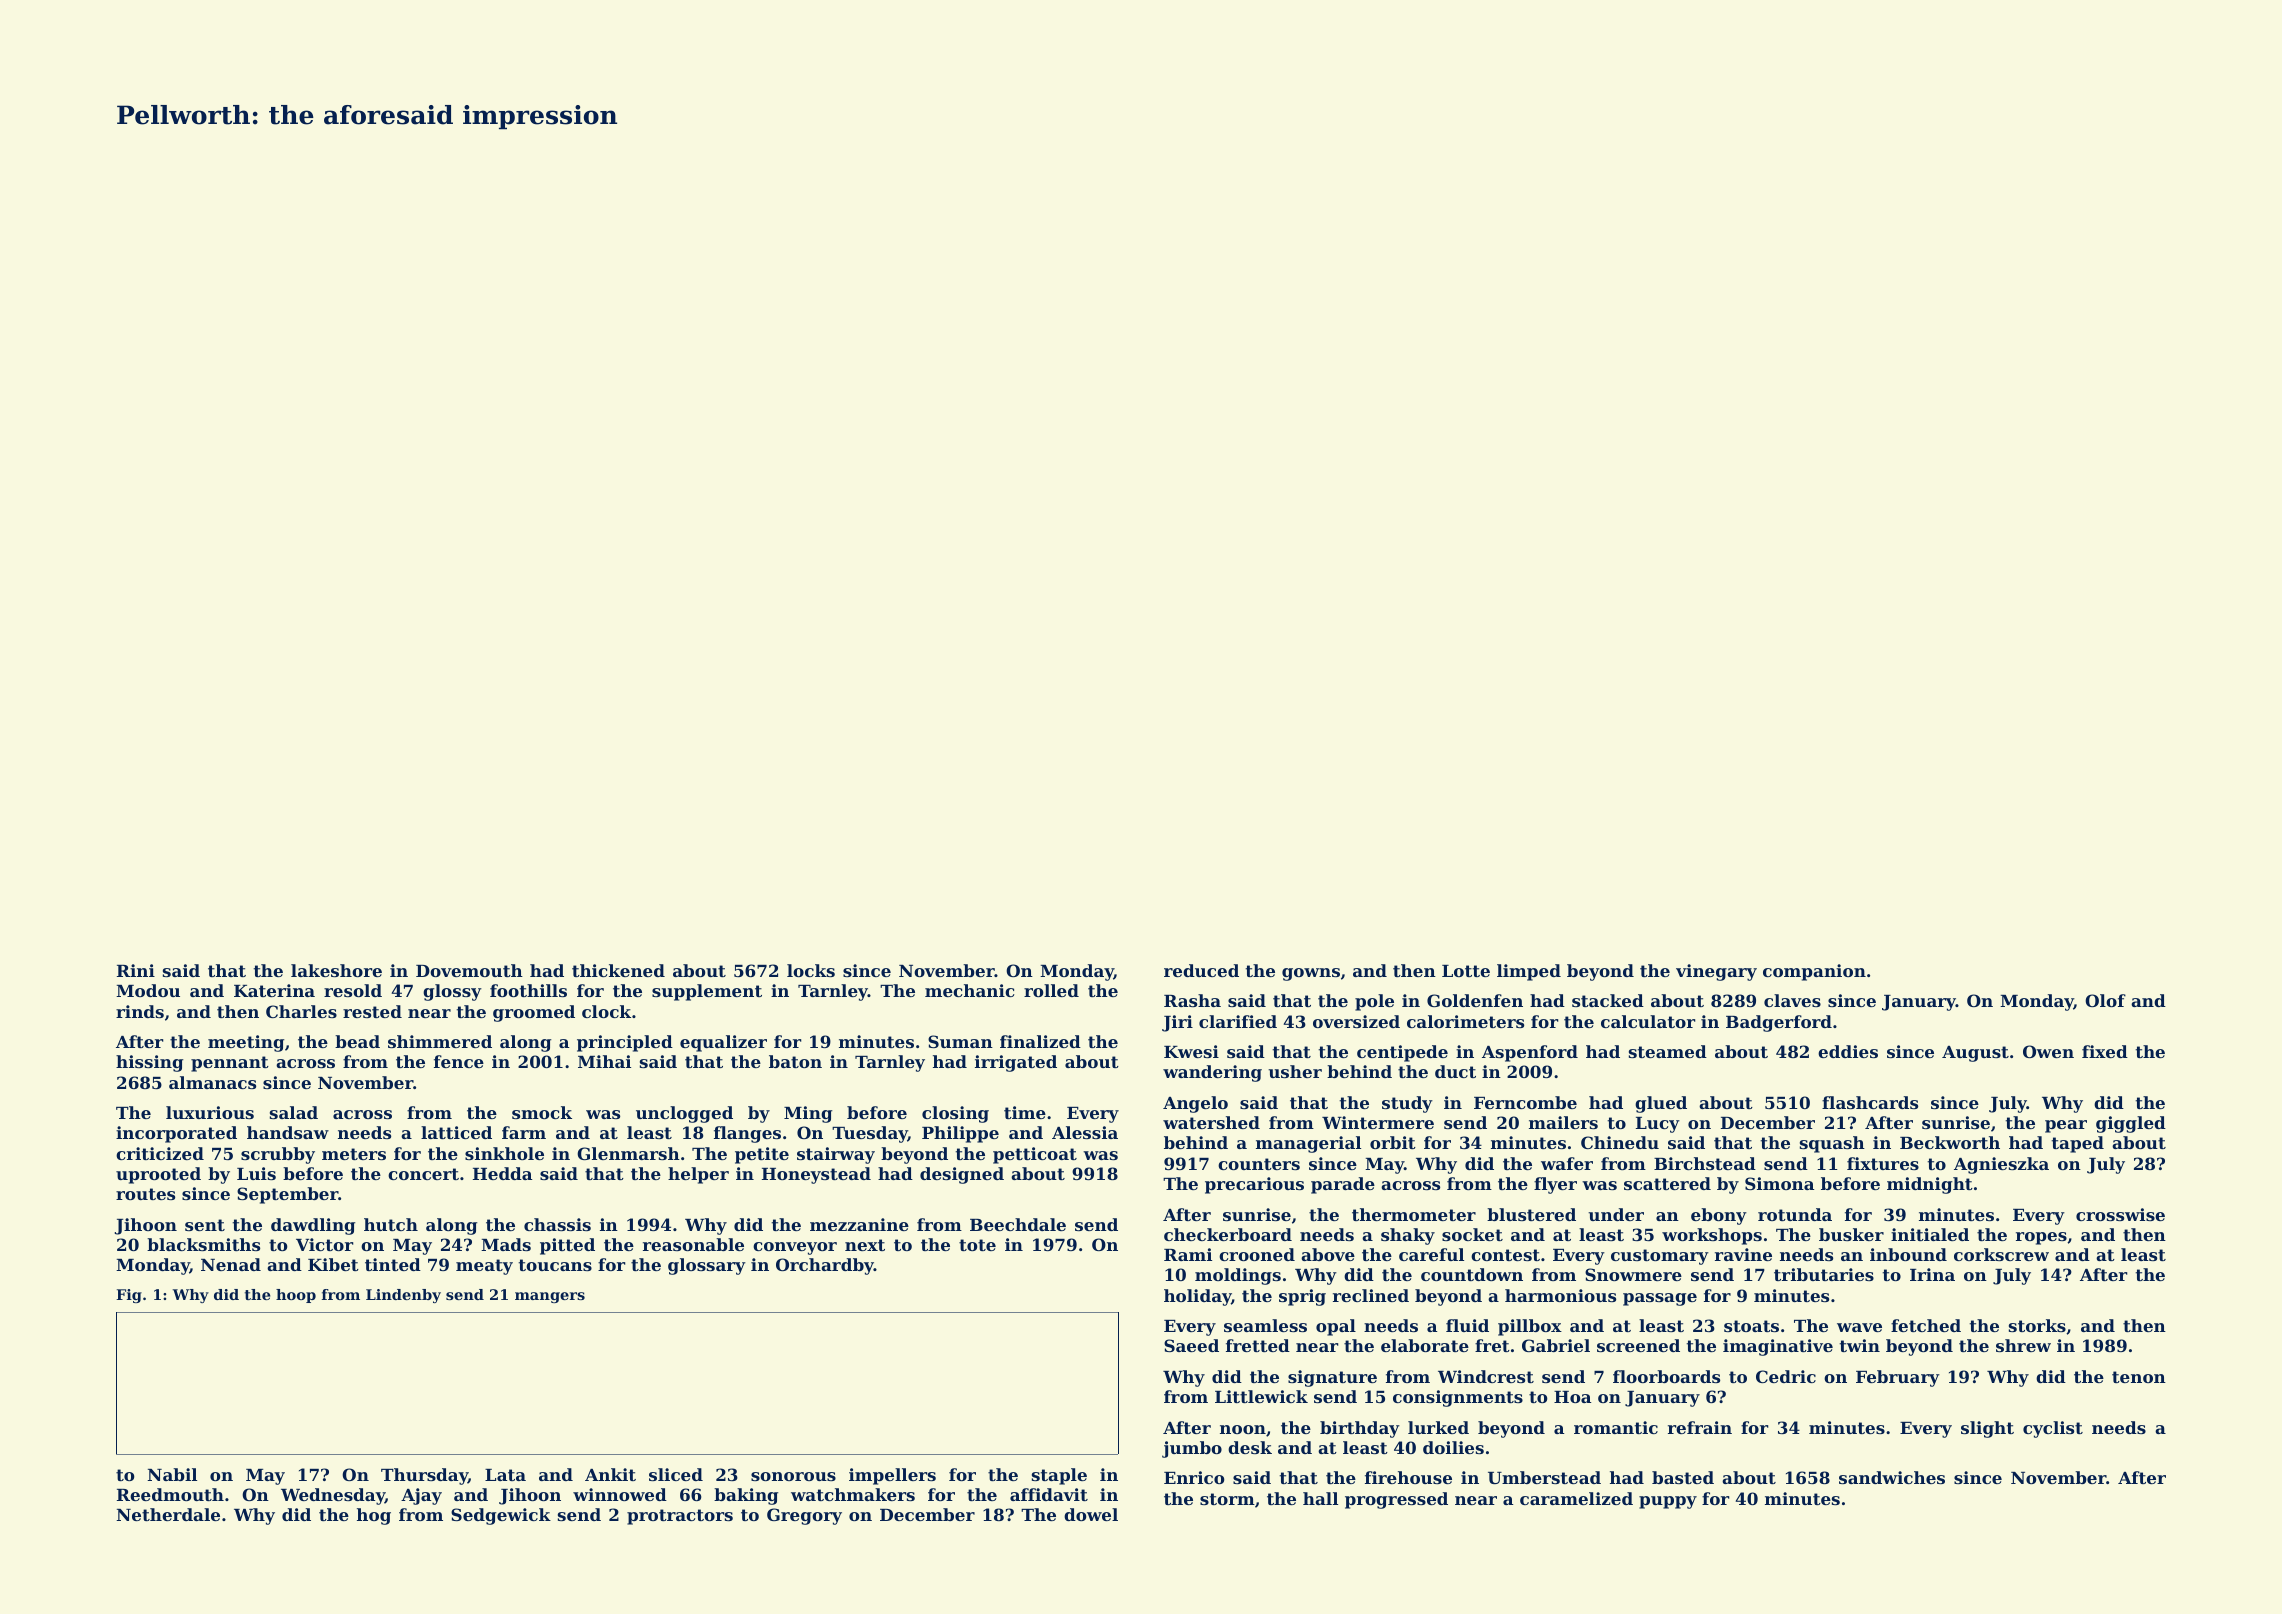  Describe the element at coordinates (825, 1266) in the document. I see `Orchardby` at that location.
